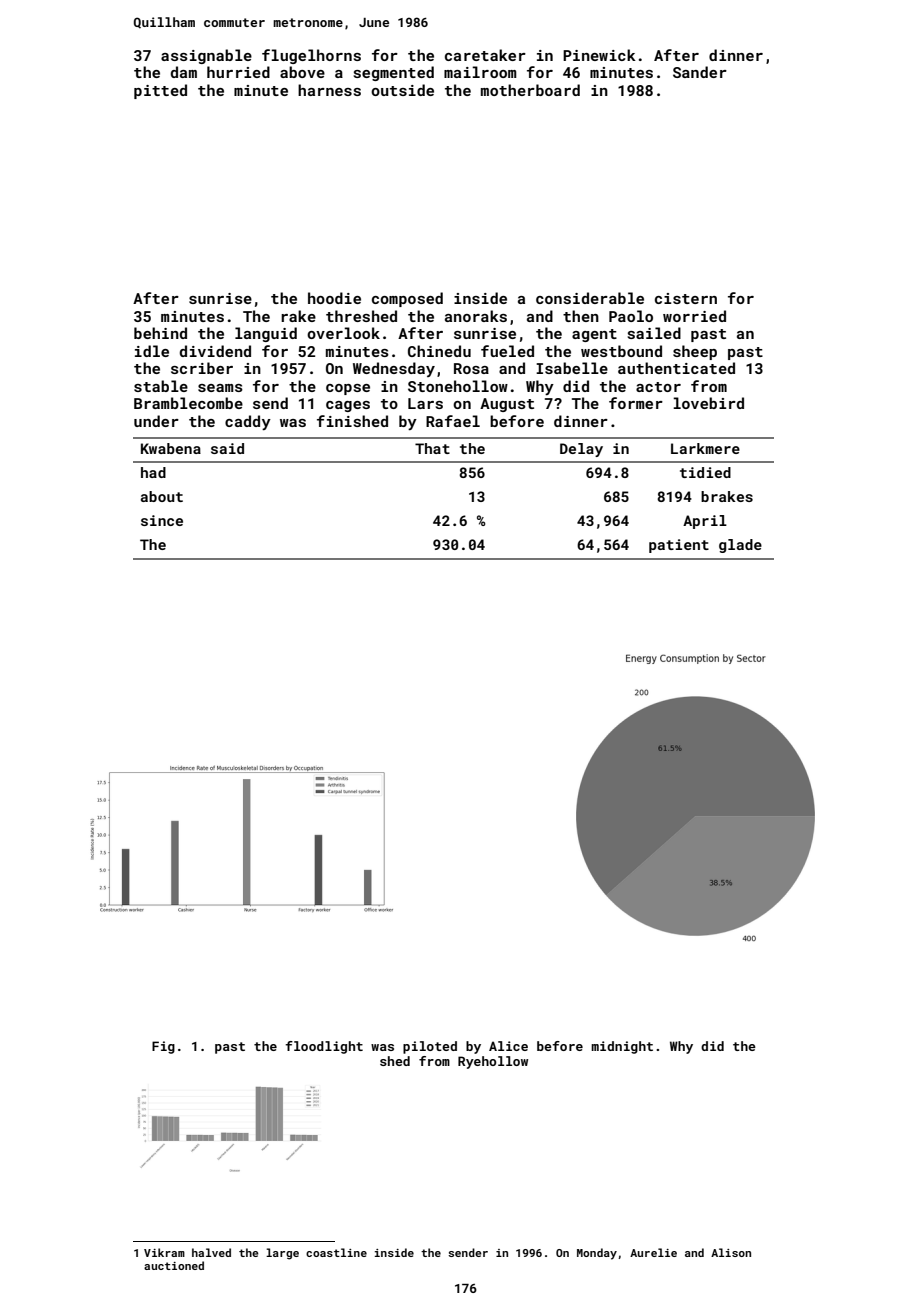  I want to click on said, so click(227, 448).
